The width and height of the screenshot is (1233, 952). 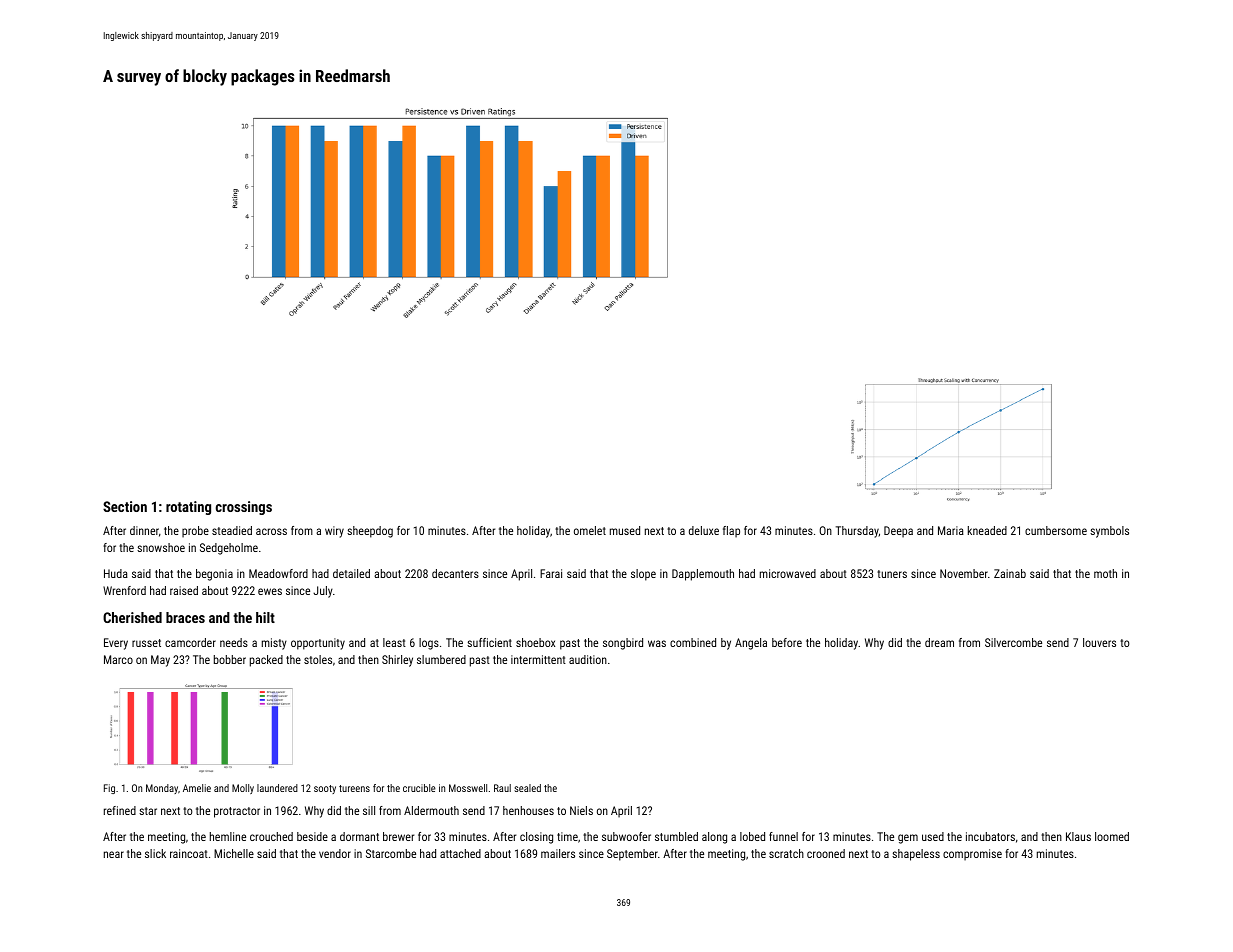 What do you see at coordinates (188, 508) in the screenshot?
I see `rotating` at bounding box center [188, 508].
